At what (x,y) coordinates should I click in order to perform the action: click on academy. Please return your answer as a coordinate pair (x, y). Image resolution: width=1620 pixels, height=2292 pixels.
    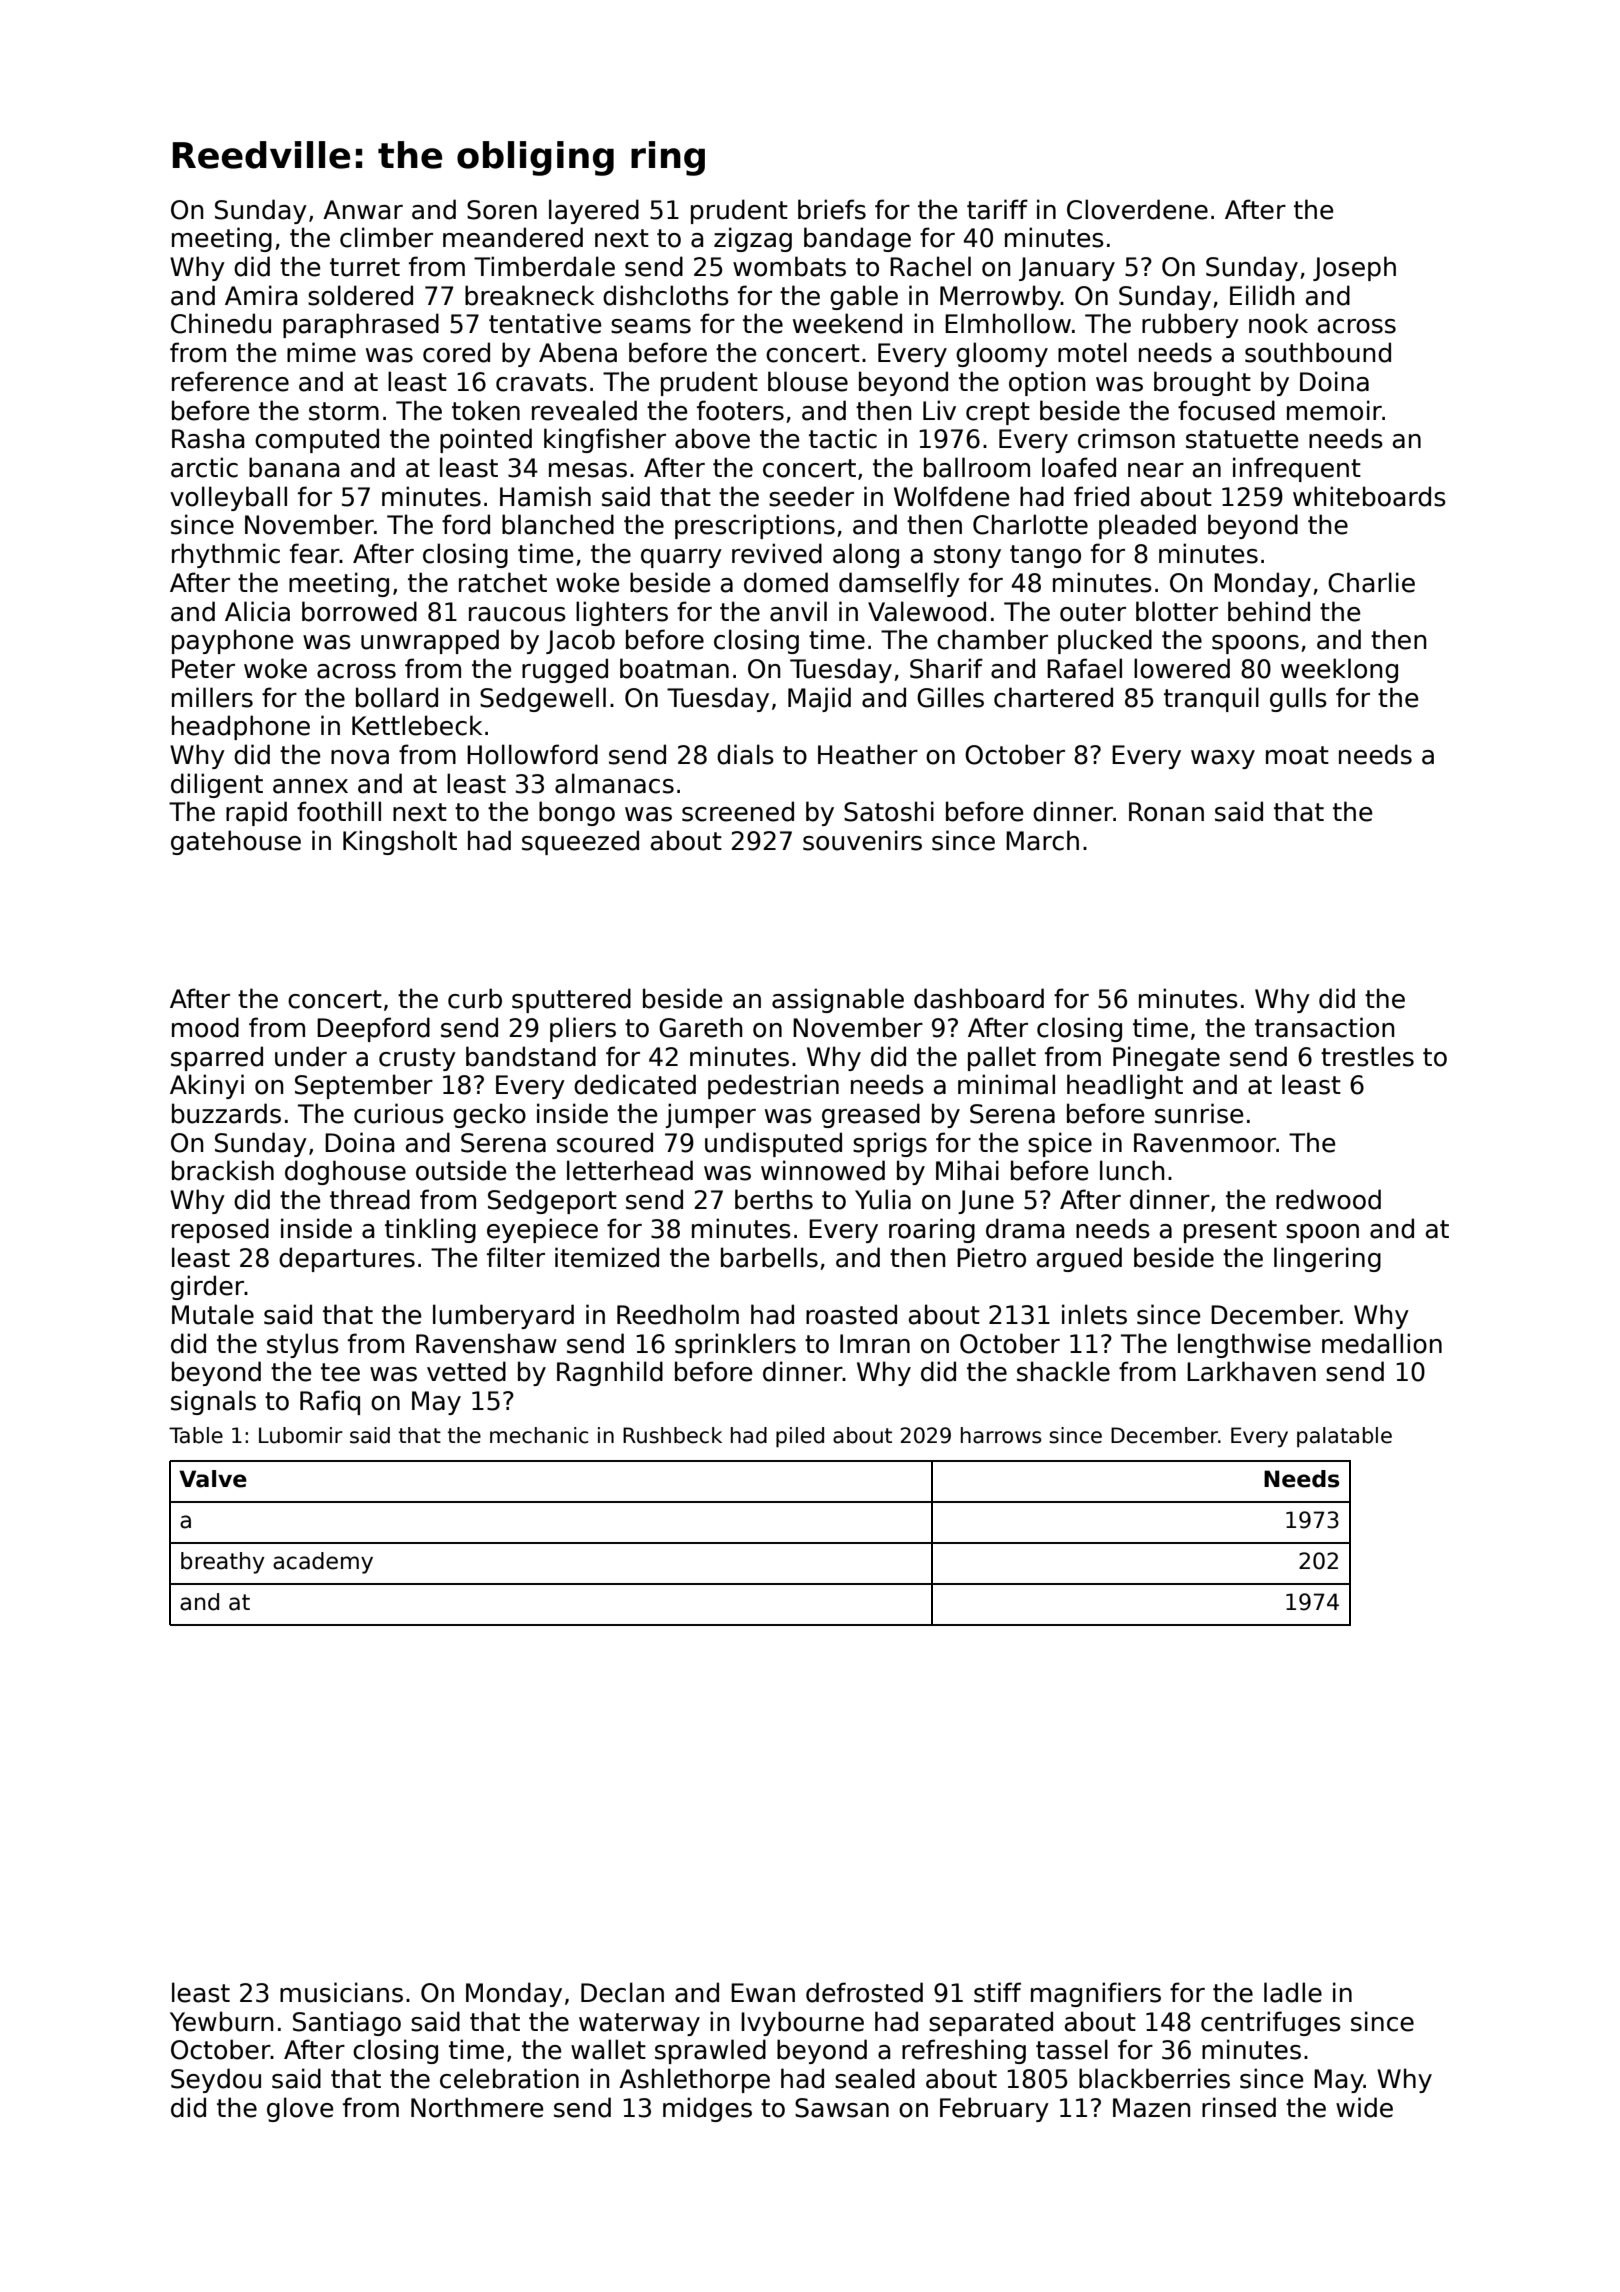
    Looking at the image, I should click on (323, 1563).
